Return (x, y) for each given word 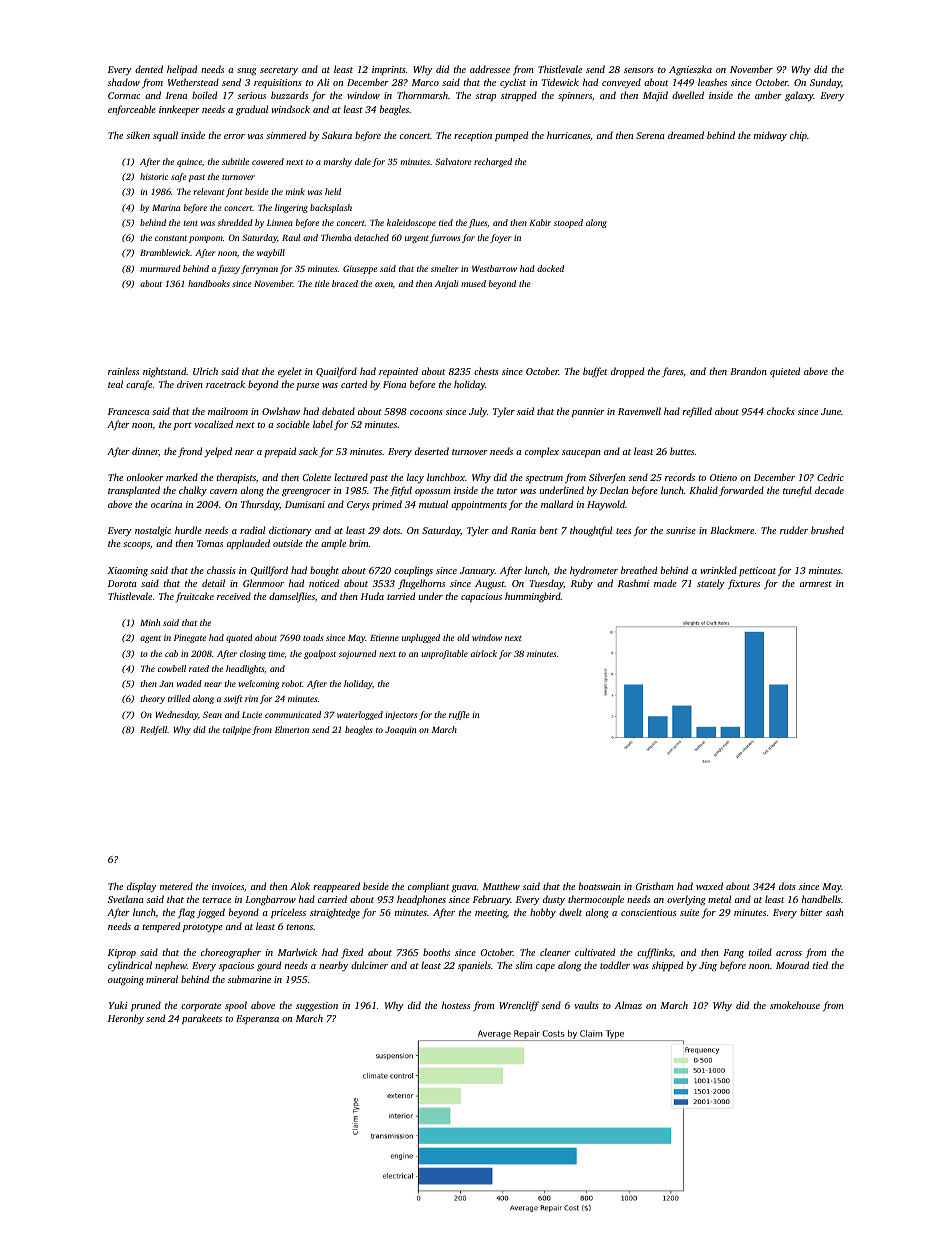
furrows (445, 238)
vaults (586, 1005)
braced (345, 283)
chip (798, 136)
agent (150, 639)
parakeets (202, 1019)
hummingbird (533, 597)
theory (152, 699)
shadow (124, 82)
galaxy (799, 96)
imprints (389, 70)
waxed (709, 886)
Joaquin (400, 731)
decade (829, 490)
